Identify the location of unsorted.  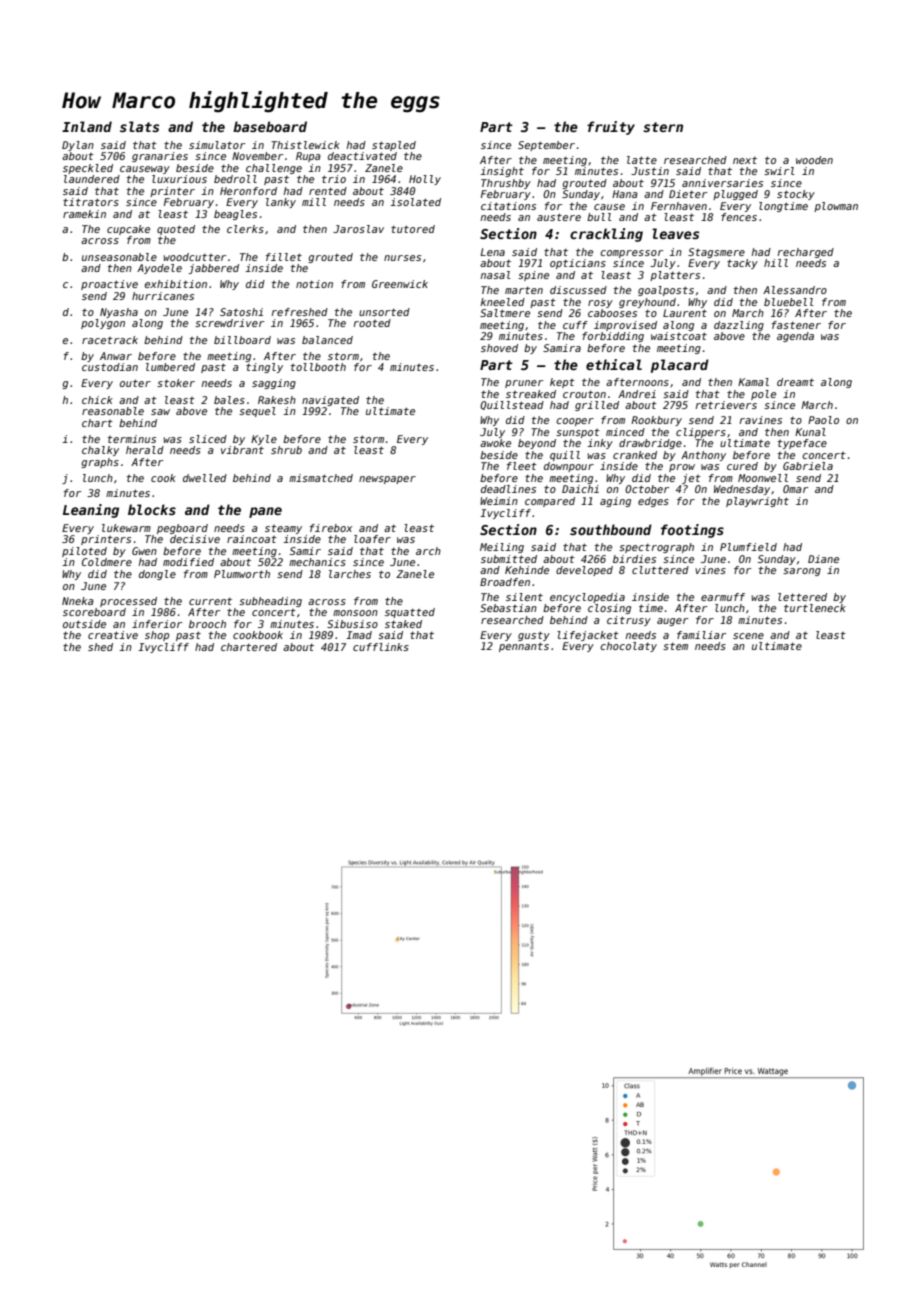
(384, 312).
